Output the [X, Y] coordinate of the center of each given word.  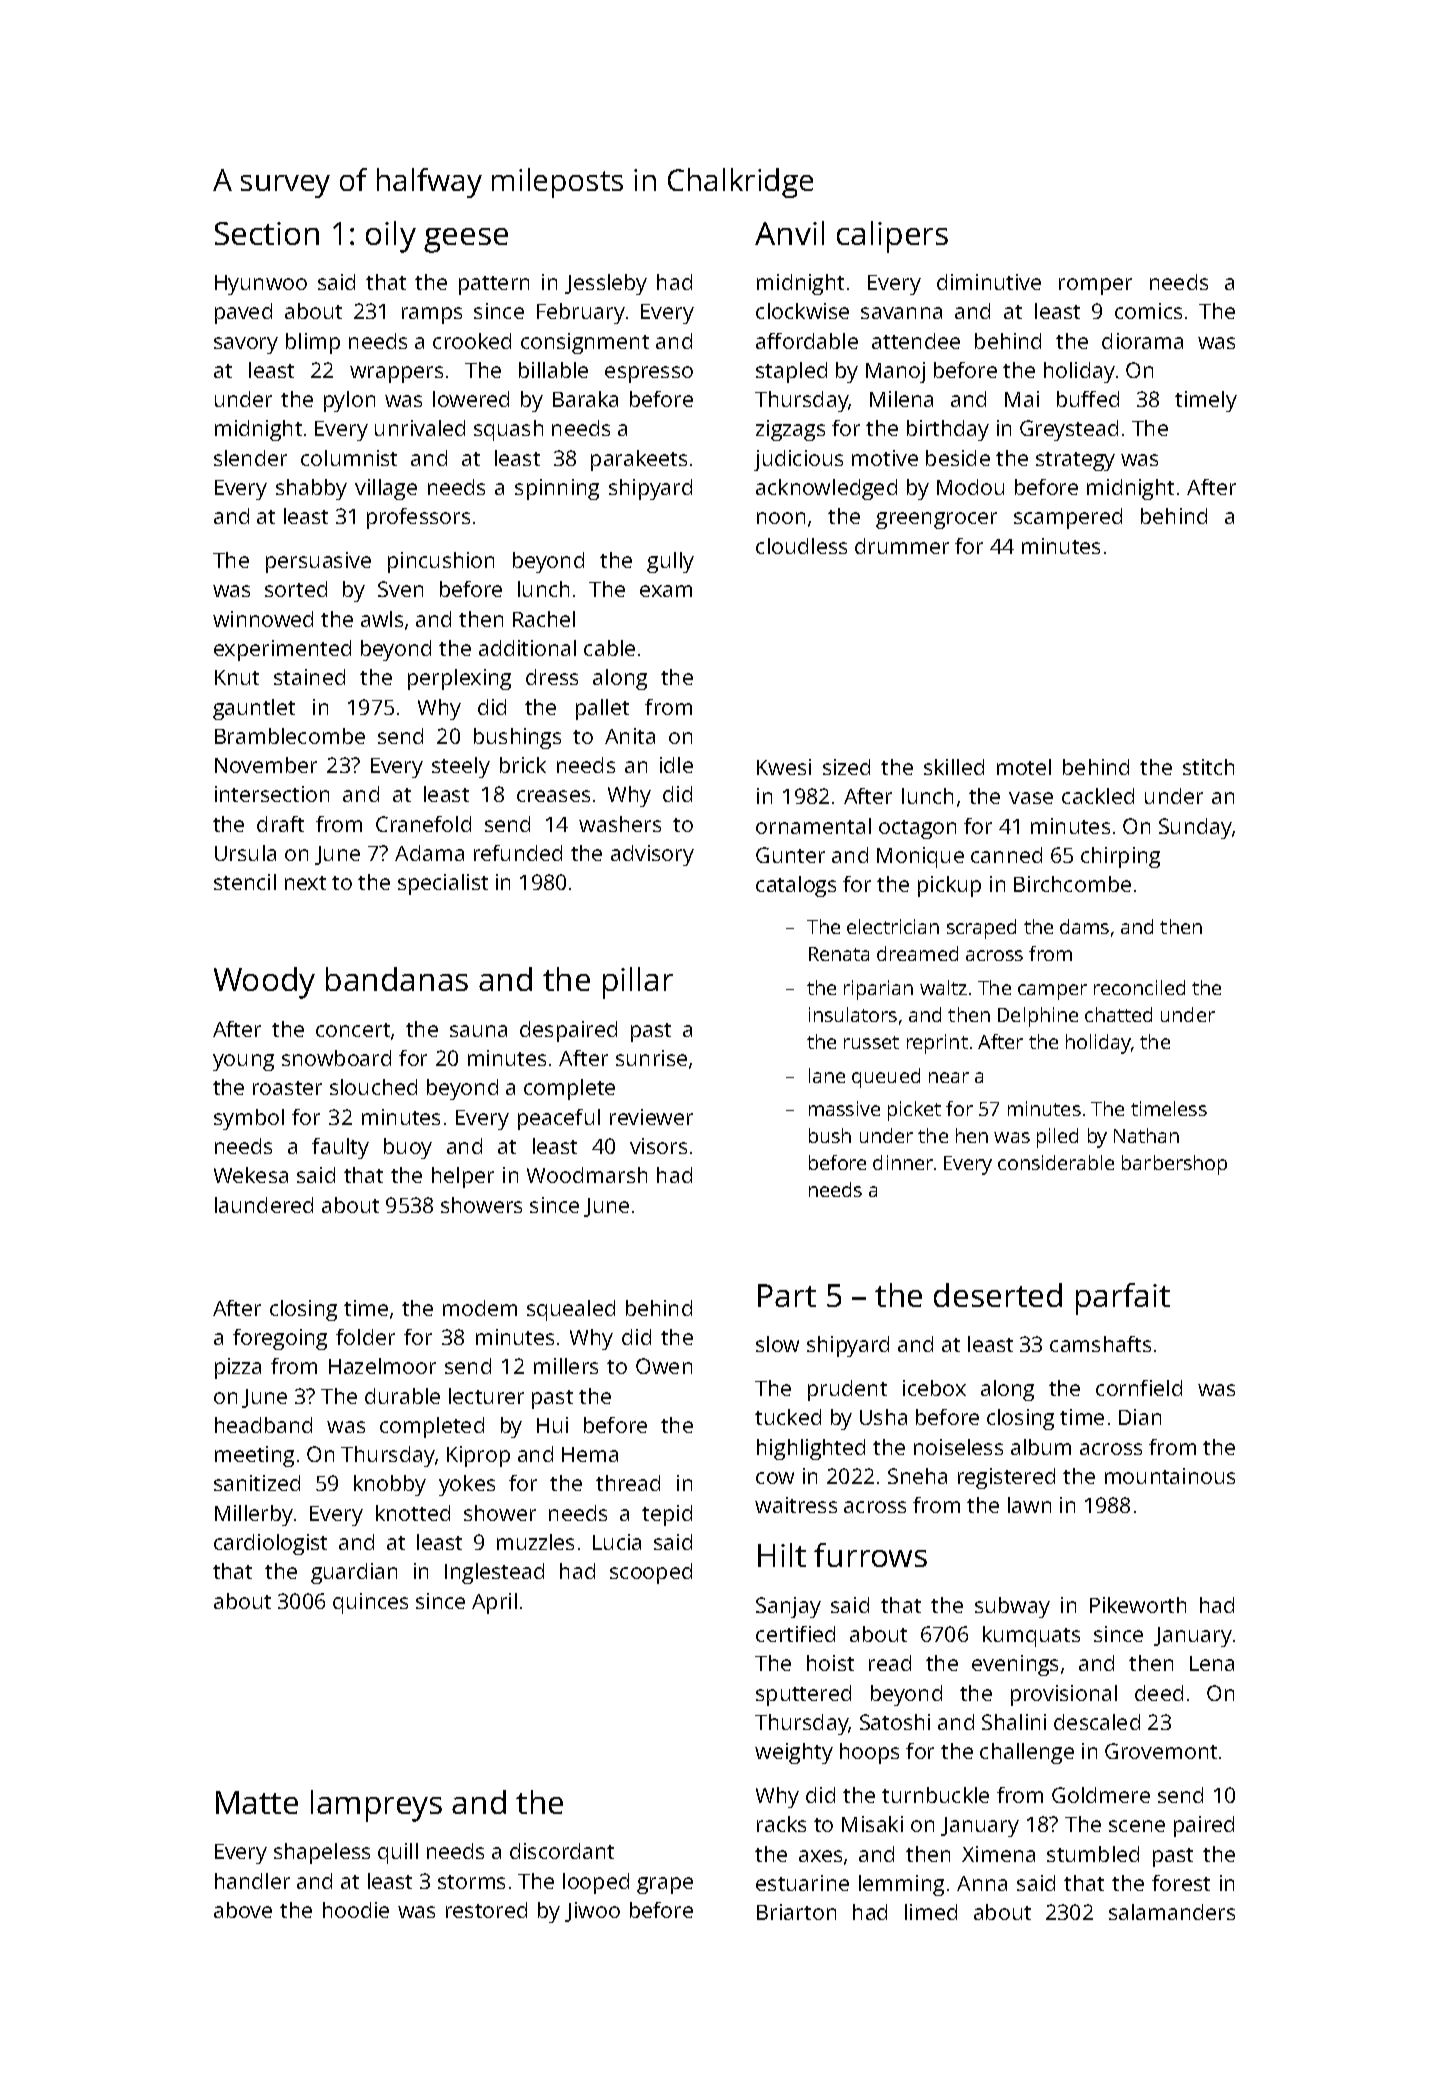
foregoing [280, 1339]
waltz [943, 987]
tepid [667, 1515]
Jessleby [606, 284]
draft [280, 824]
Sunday [1195, 828]
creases [553, 796]
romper [1095, 286]
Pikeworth [1138, 1605]
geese [466, 240]
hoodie [356, 1910]
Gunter [790, 855]
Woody [264, 983]
